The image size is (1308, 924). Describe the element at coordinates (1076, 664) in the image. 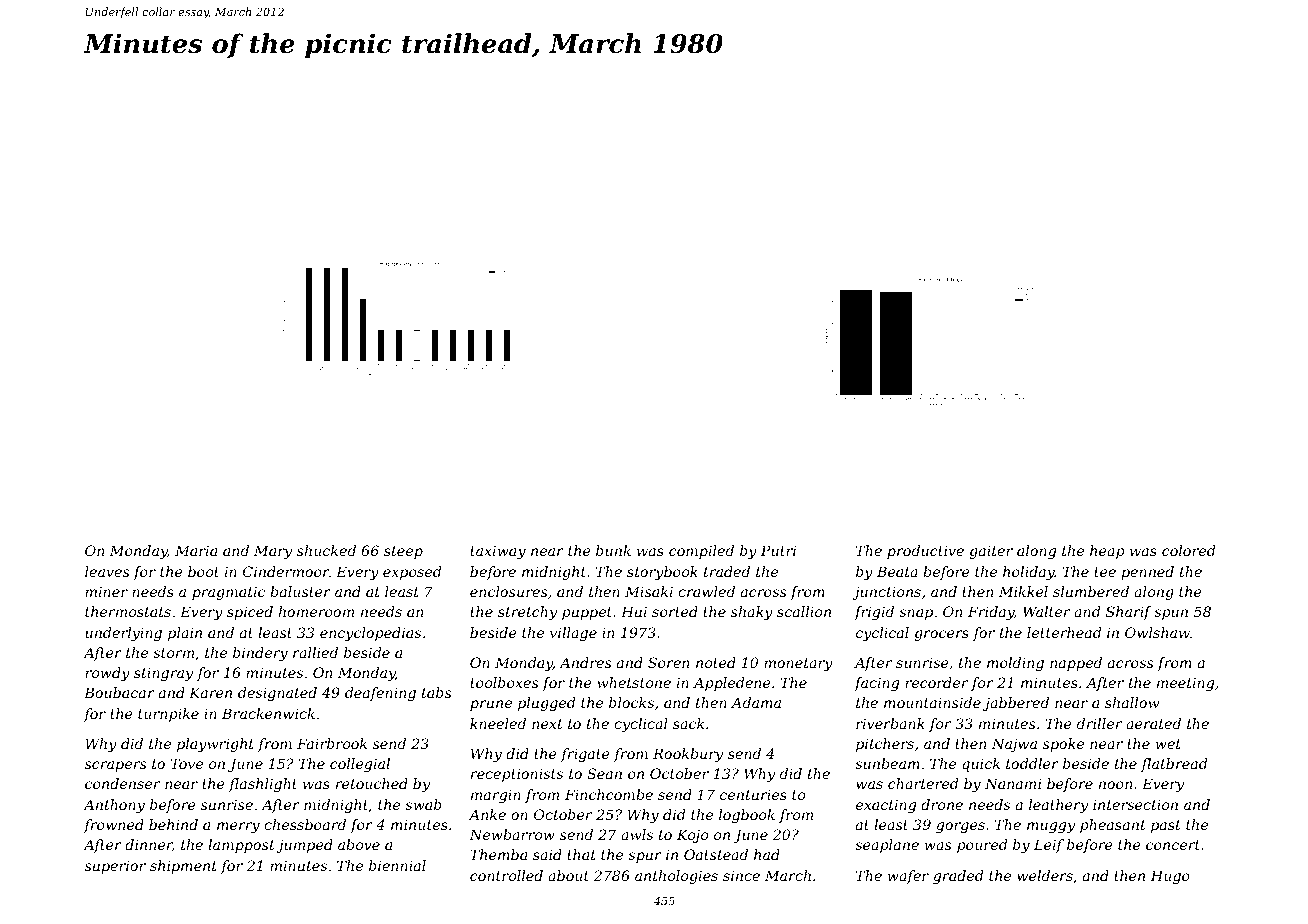

I see `napped` at that location.
